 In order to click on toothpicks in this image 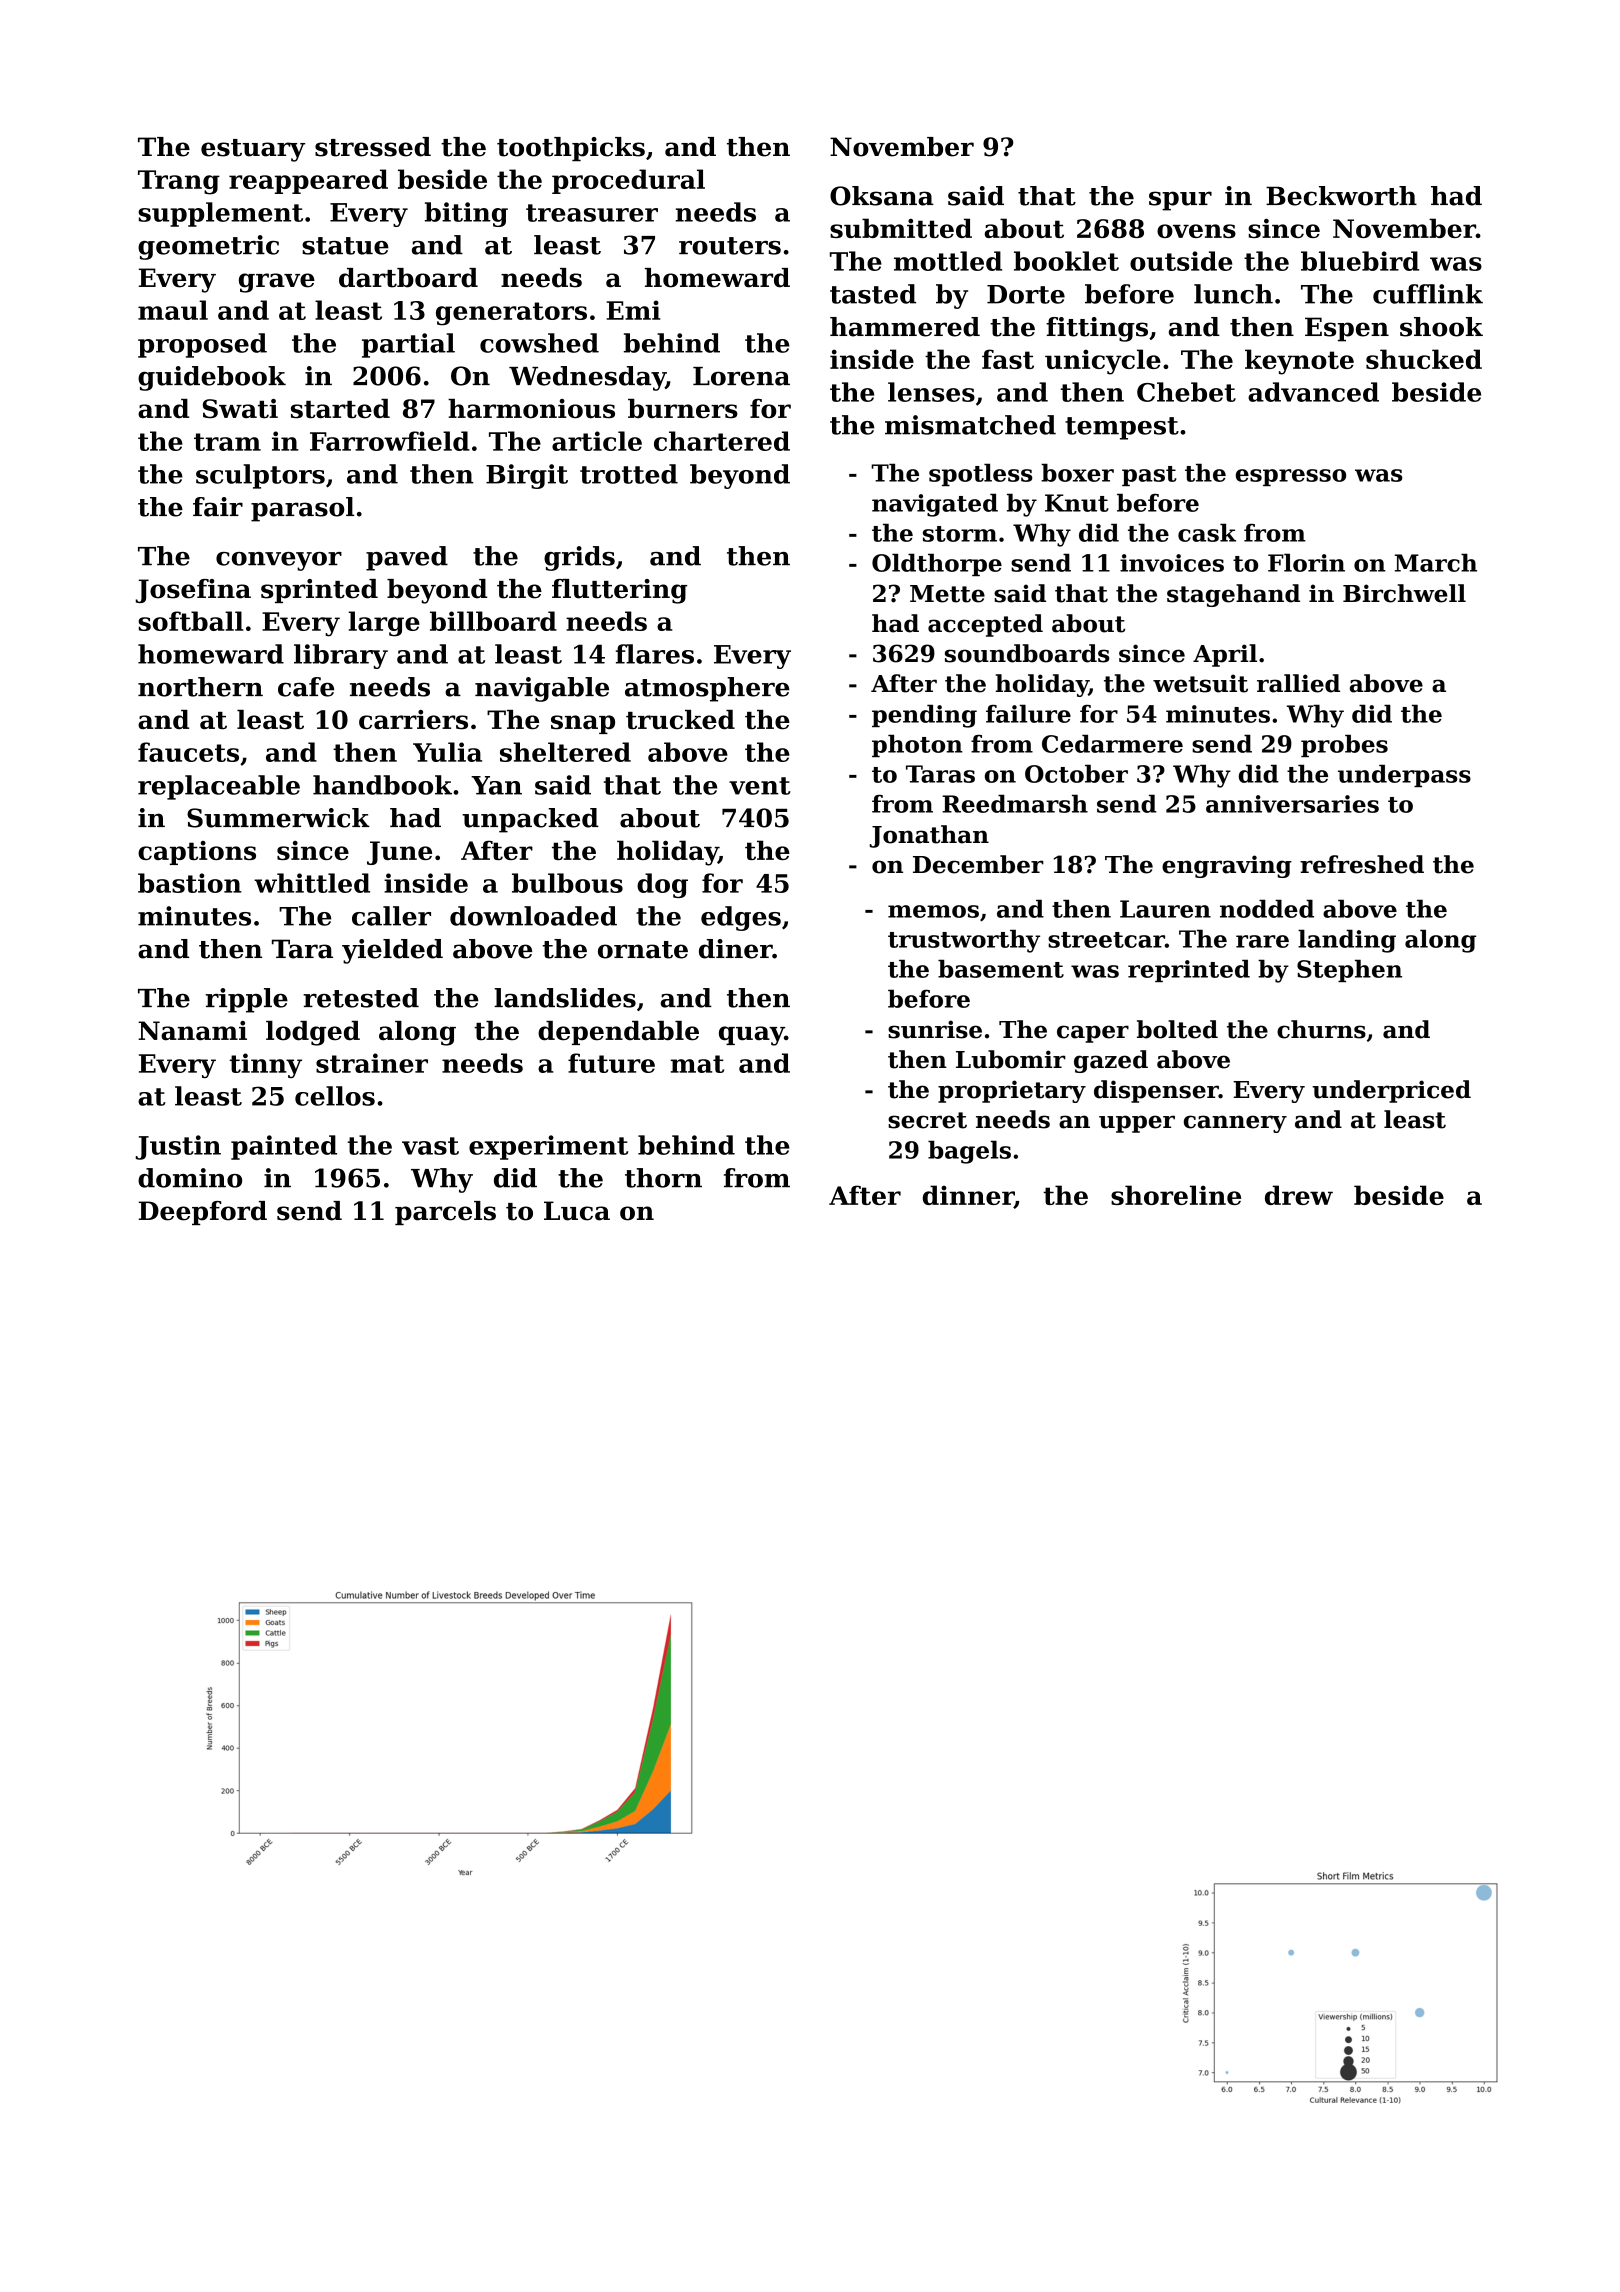, I will do `click(571, 149)`.
